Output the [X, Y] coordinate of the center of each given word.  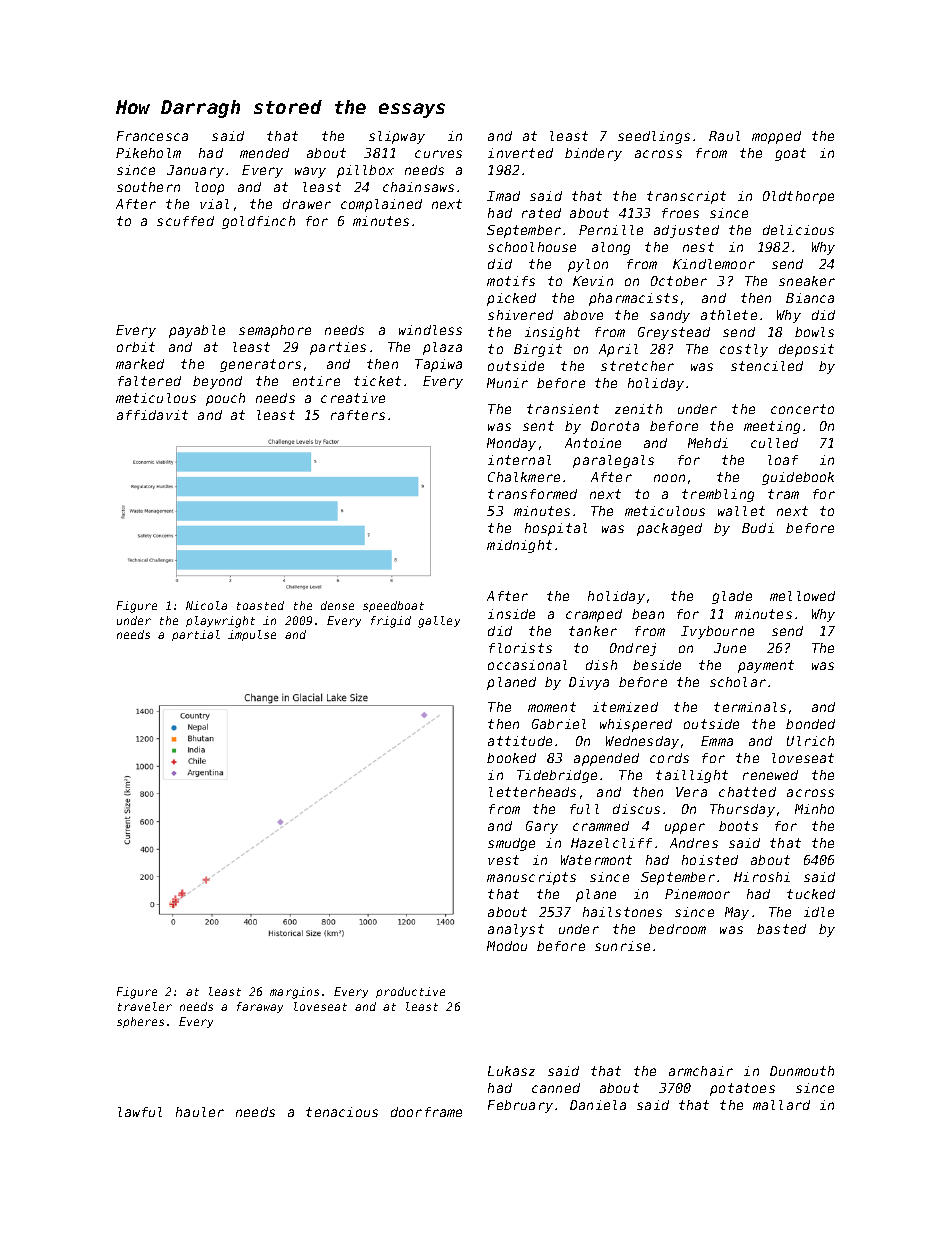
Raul [724, 136]
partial [196, 635]
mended [264, 153]
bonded [810, 724]
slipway [397, 137]
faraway [260, 1007]
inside [511, 614]
